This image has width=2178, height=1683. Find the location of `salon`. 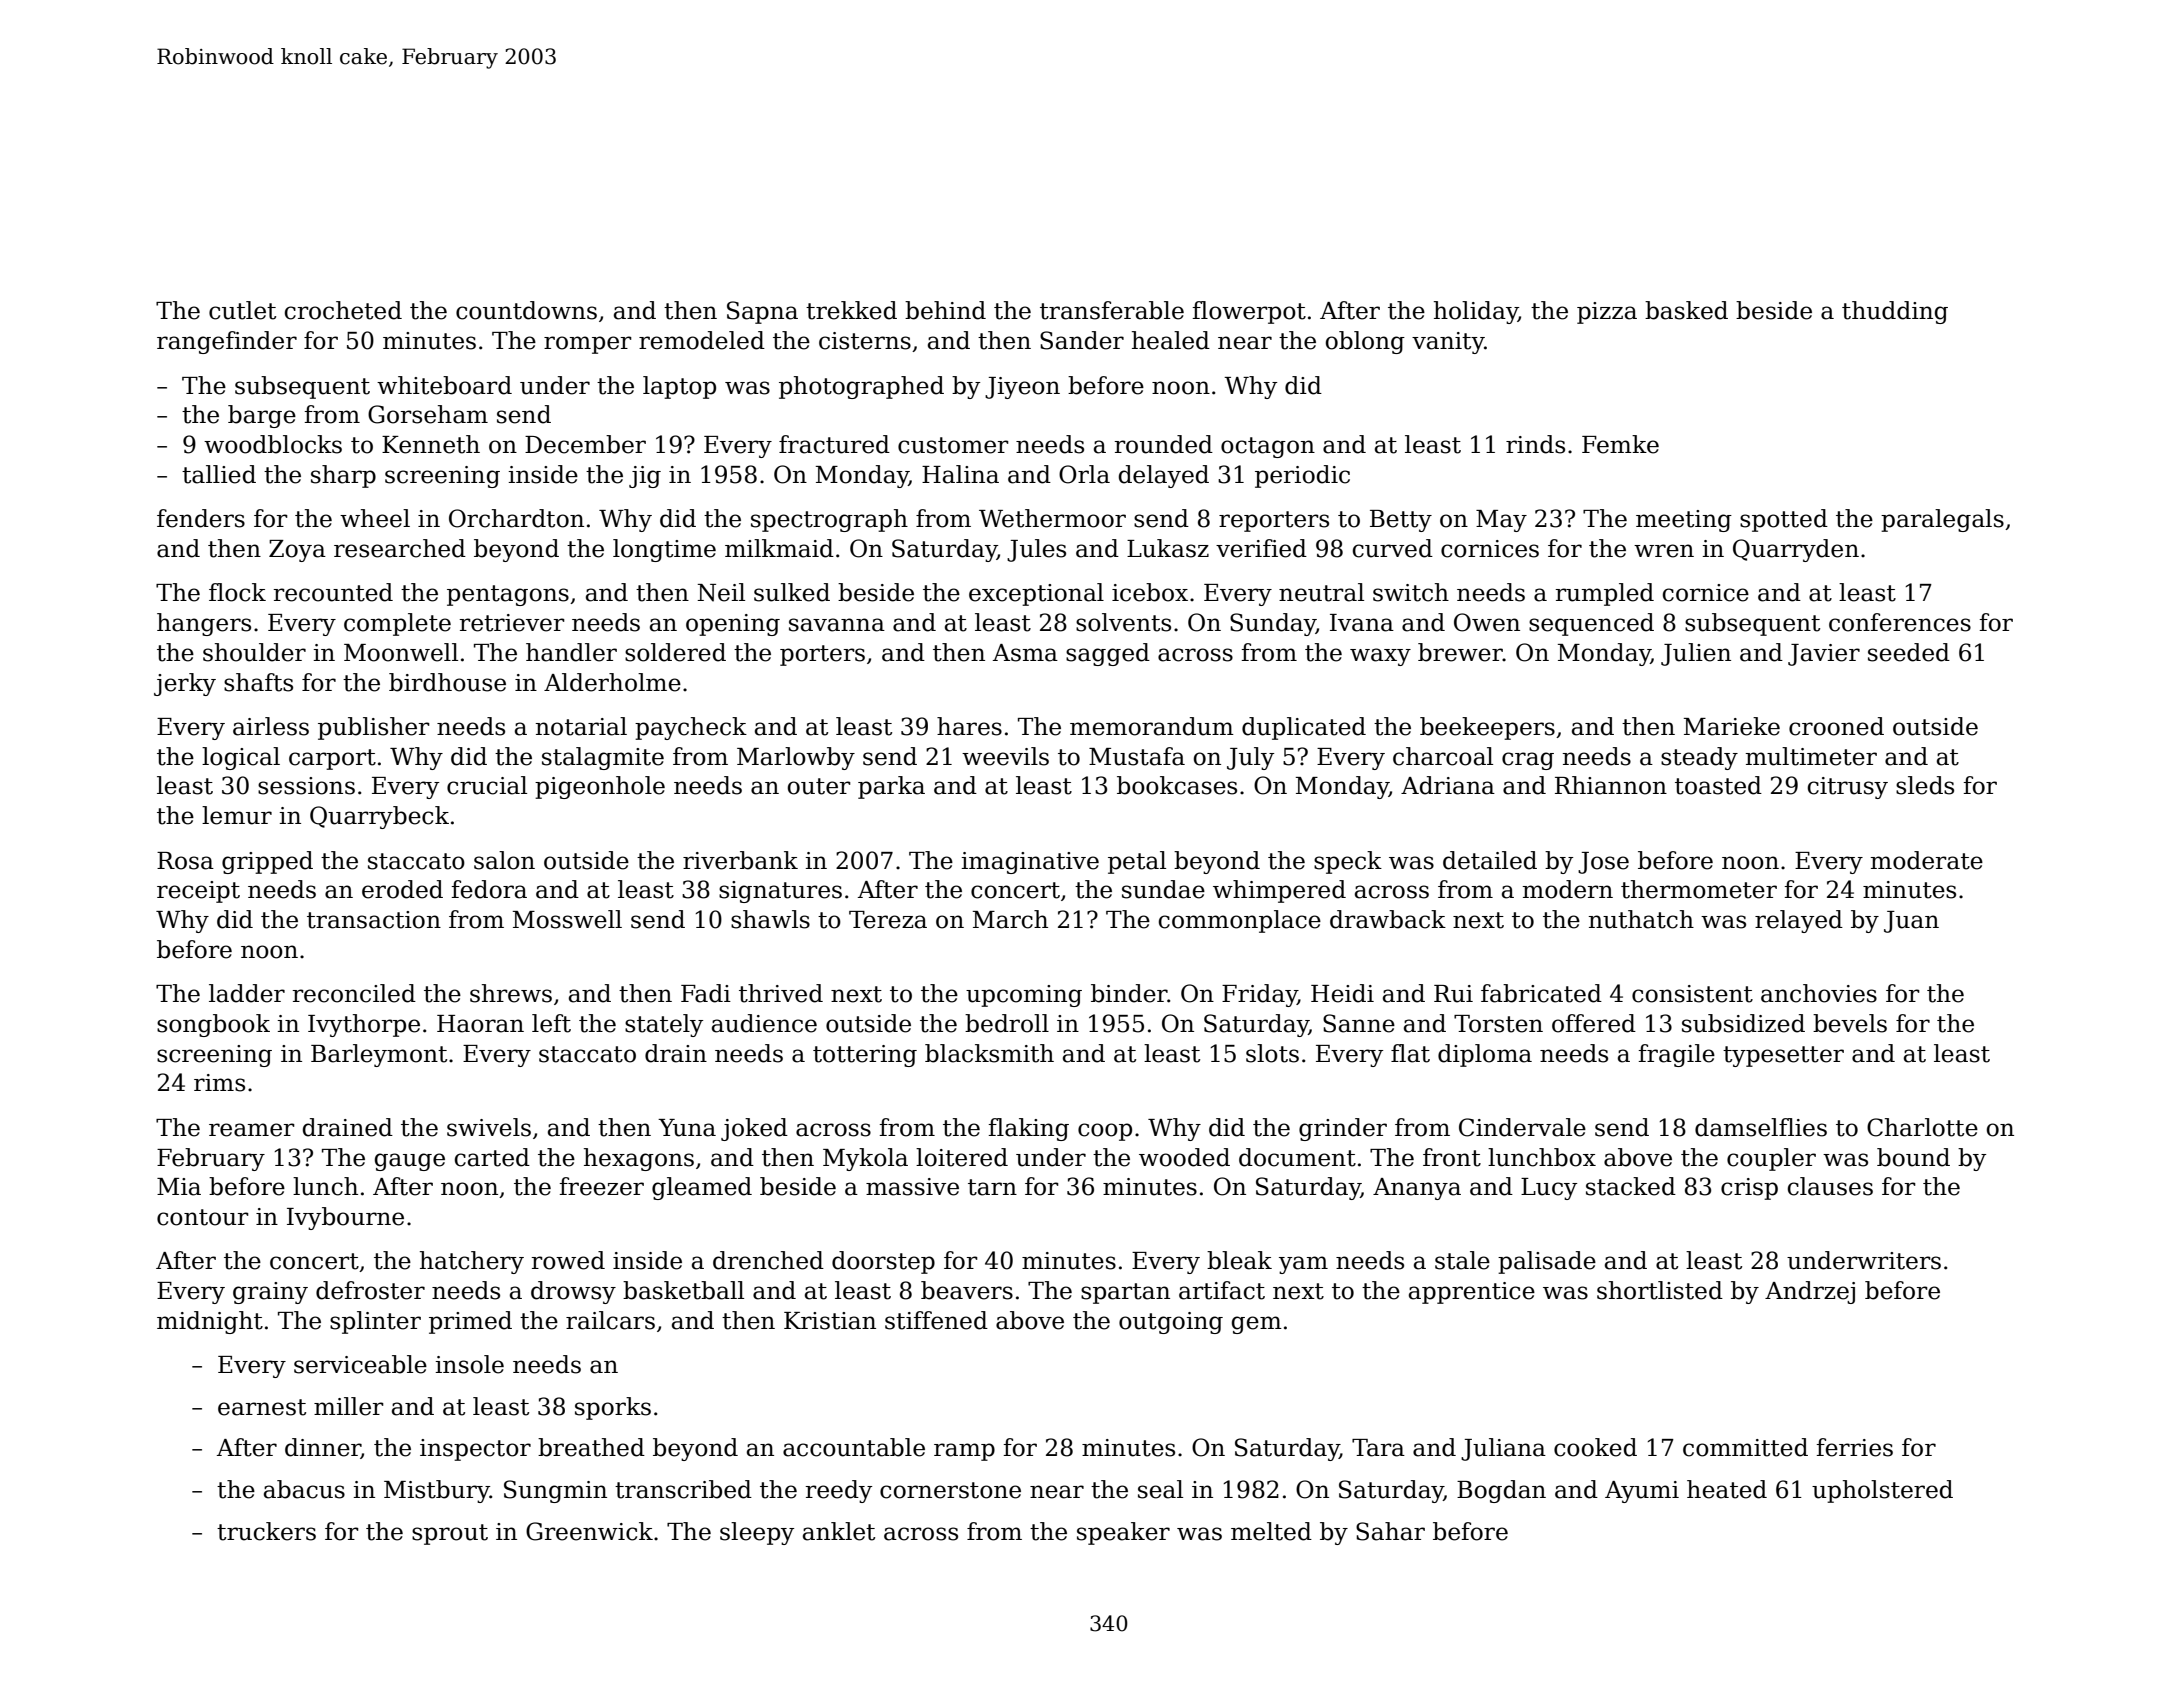

salon is located at coordinates (504, 860).
